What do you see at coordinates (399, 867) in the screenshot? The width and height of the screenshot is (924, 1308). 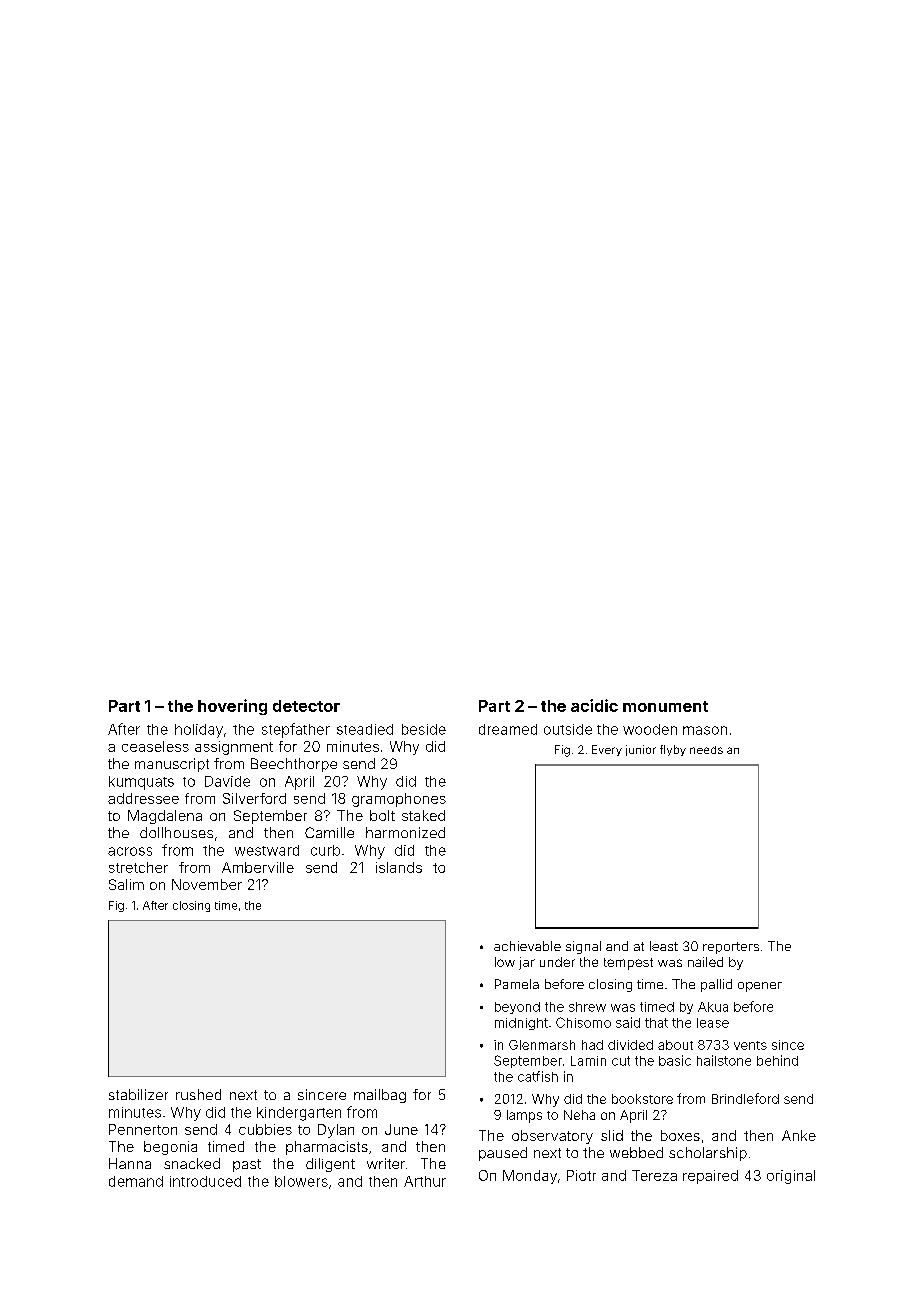 I see `islands` at bounding box center [399, 867].
